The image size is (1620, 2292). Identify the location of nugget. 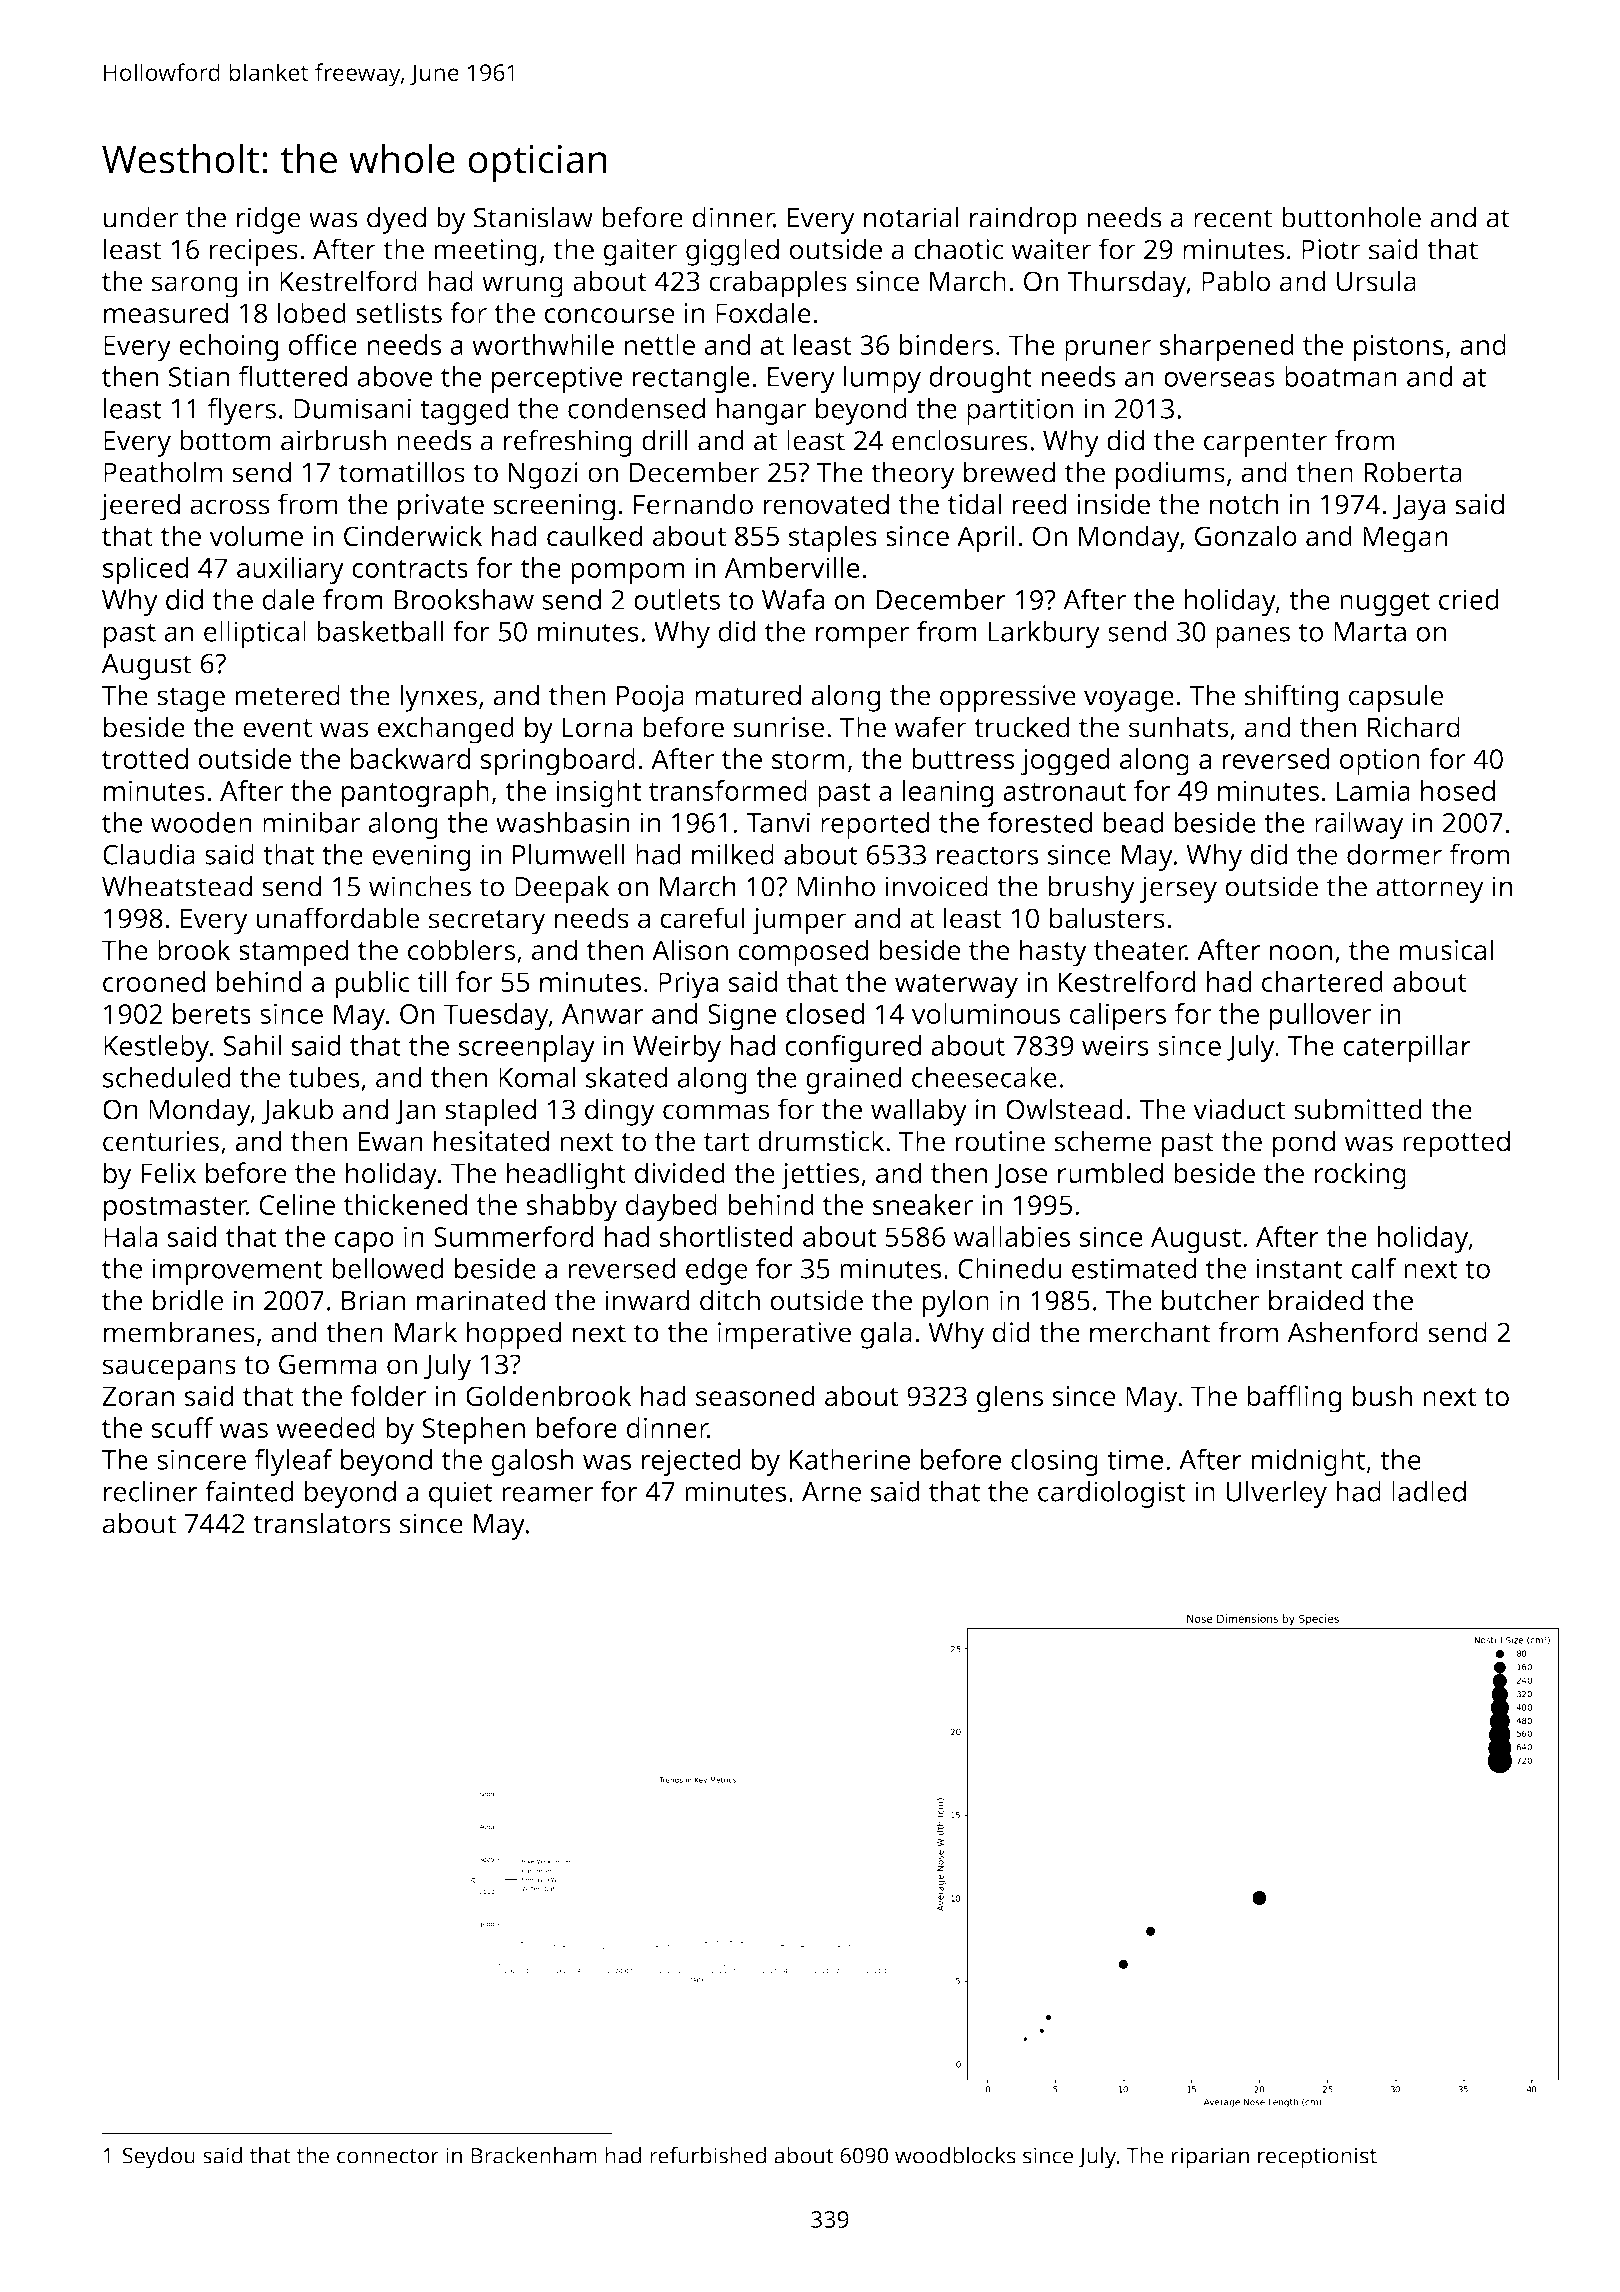
(1385, 603).
